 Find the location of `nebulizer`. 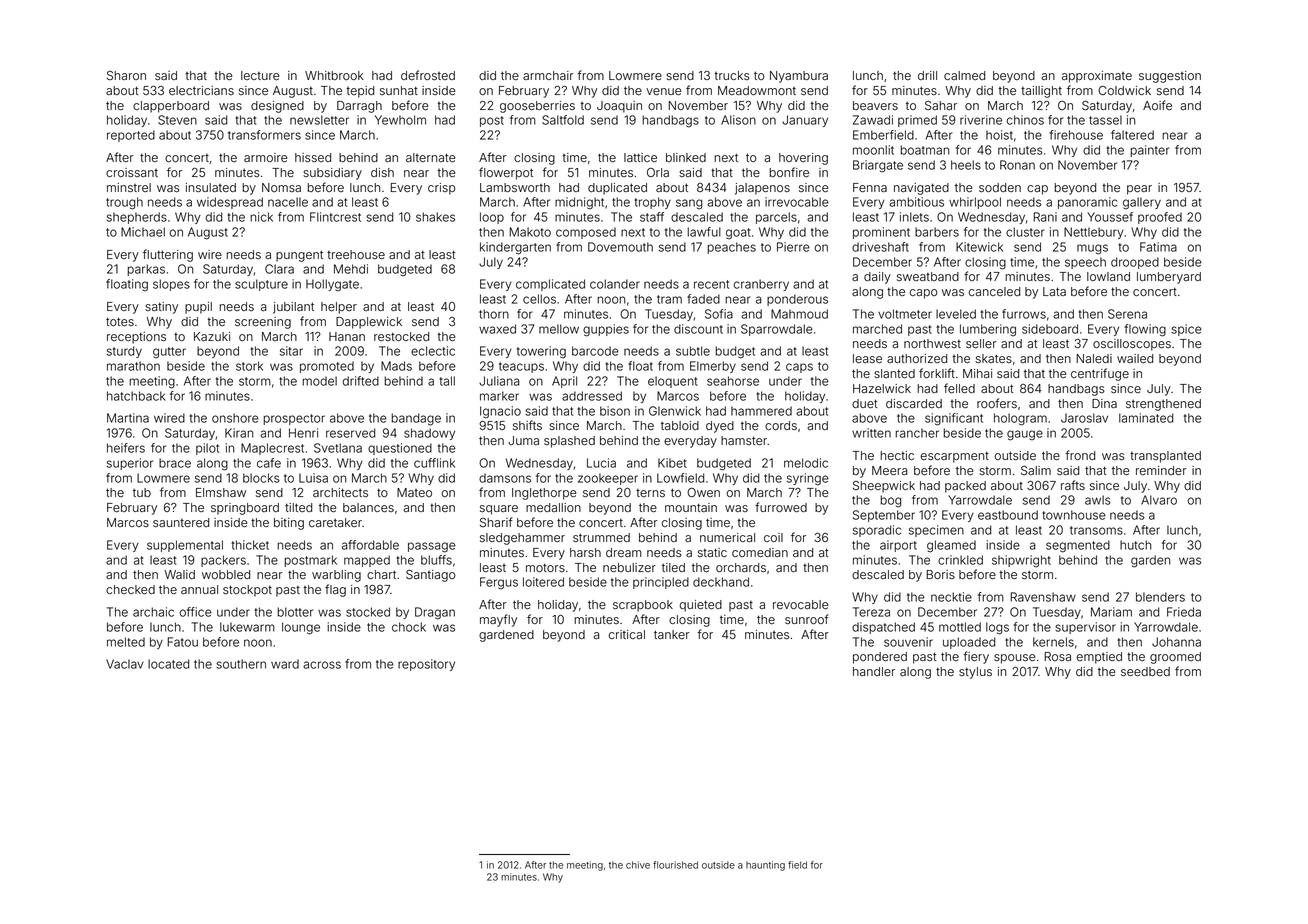

nebulizer is located at coordinates (629, 568).
